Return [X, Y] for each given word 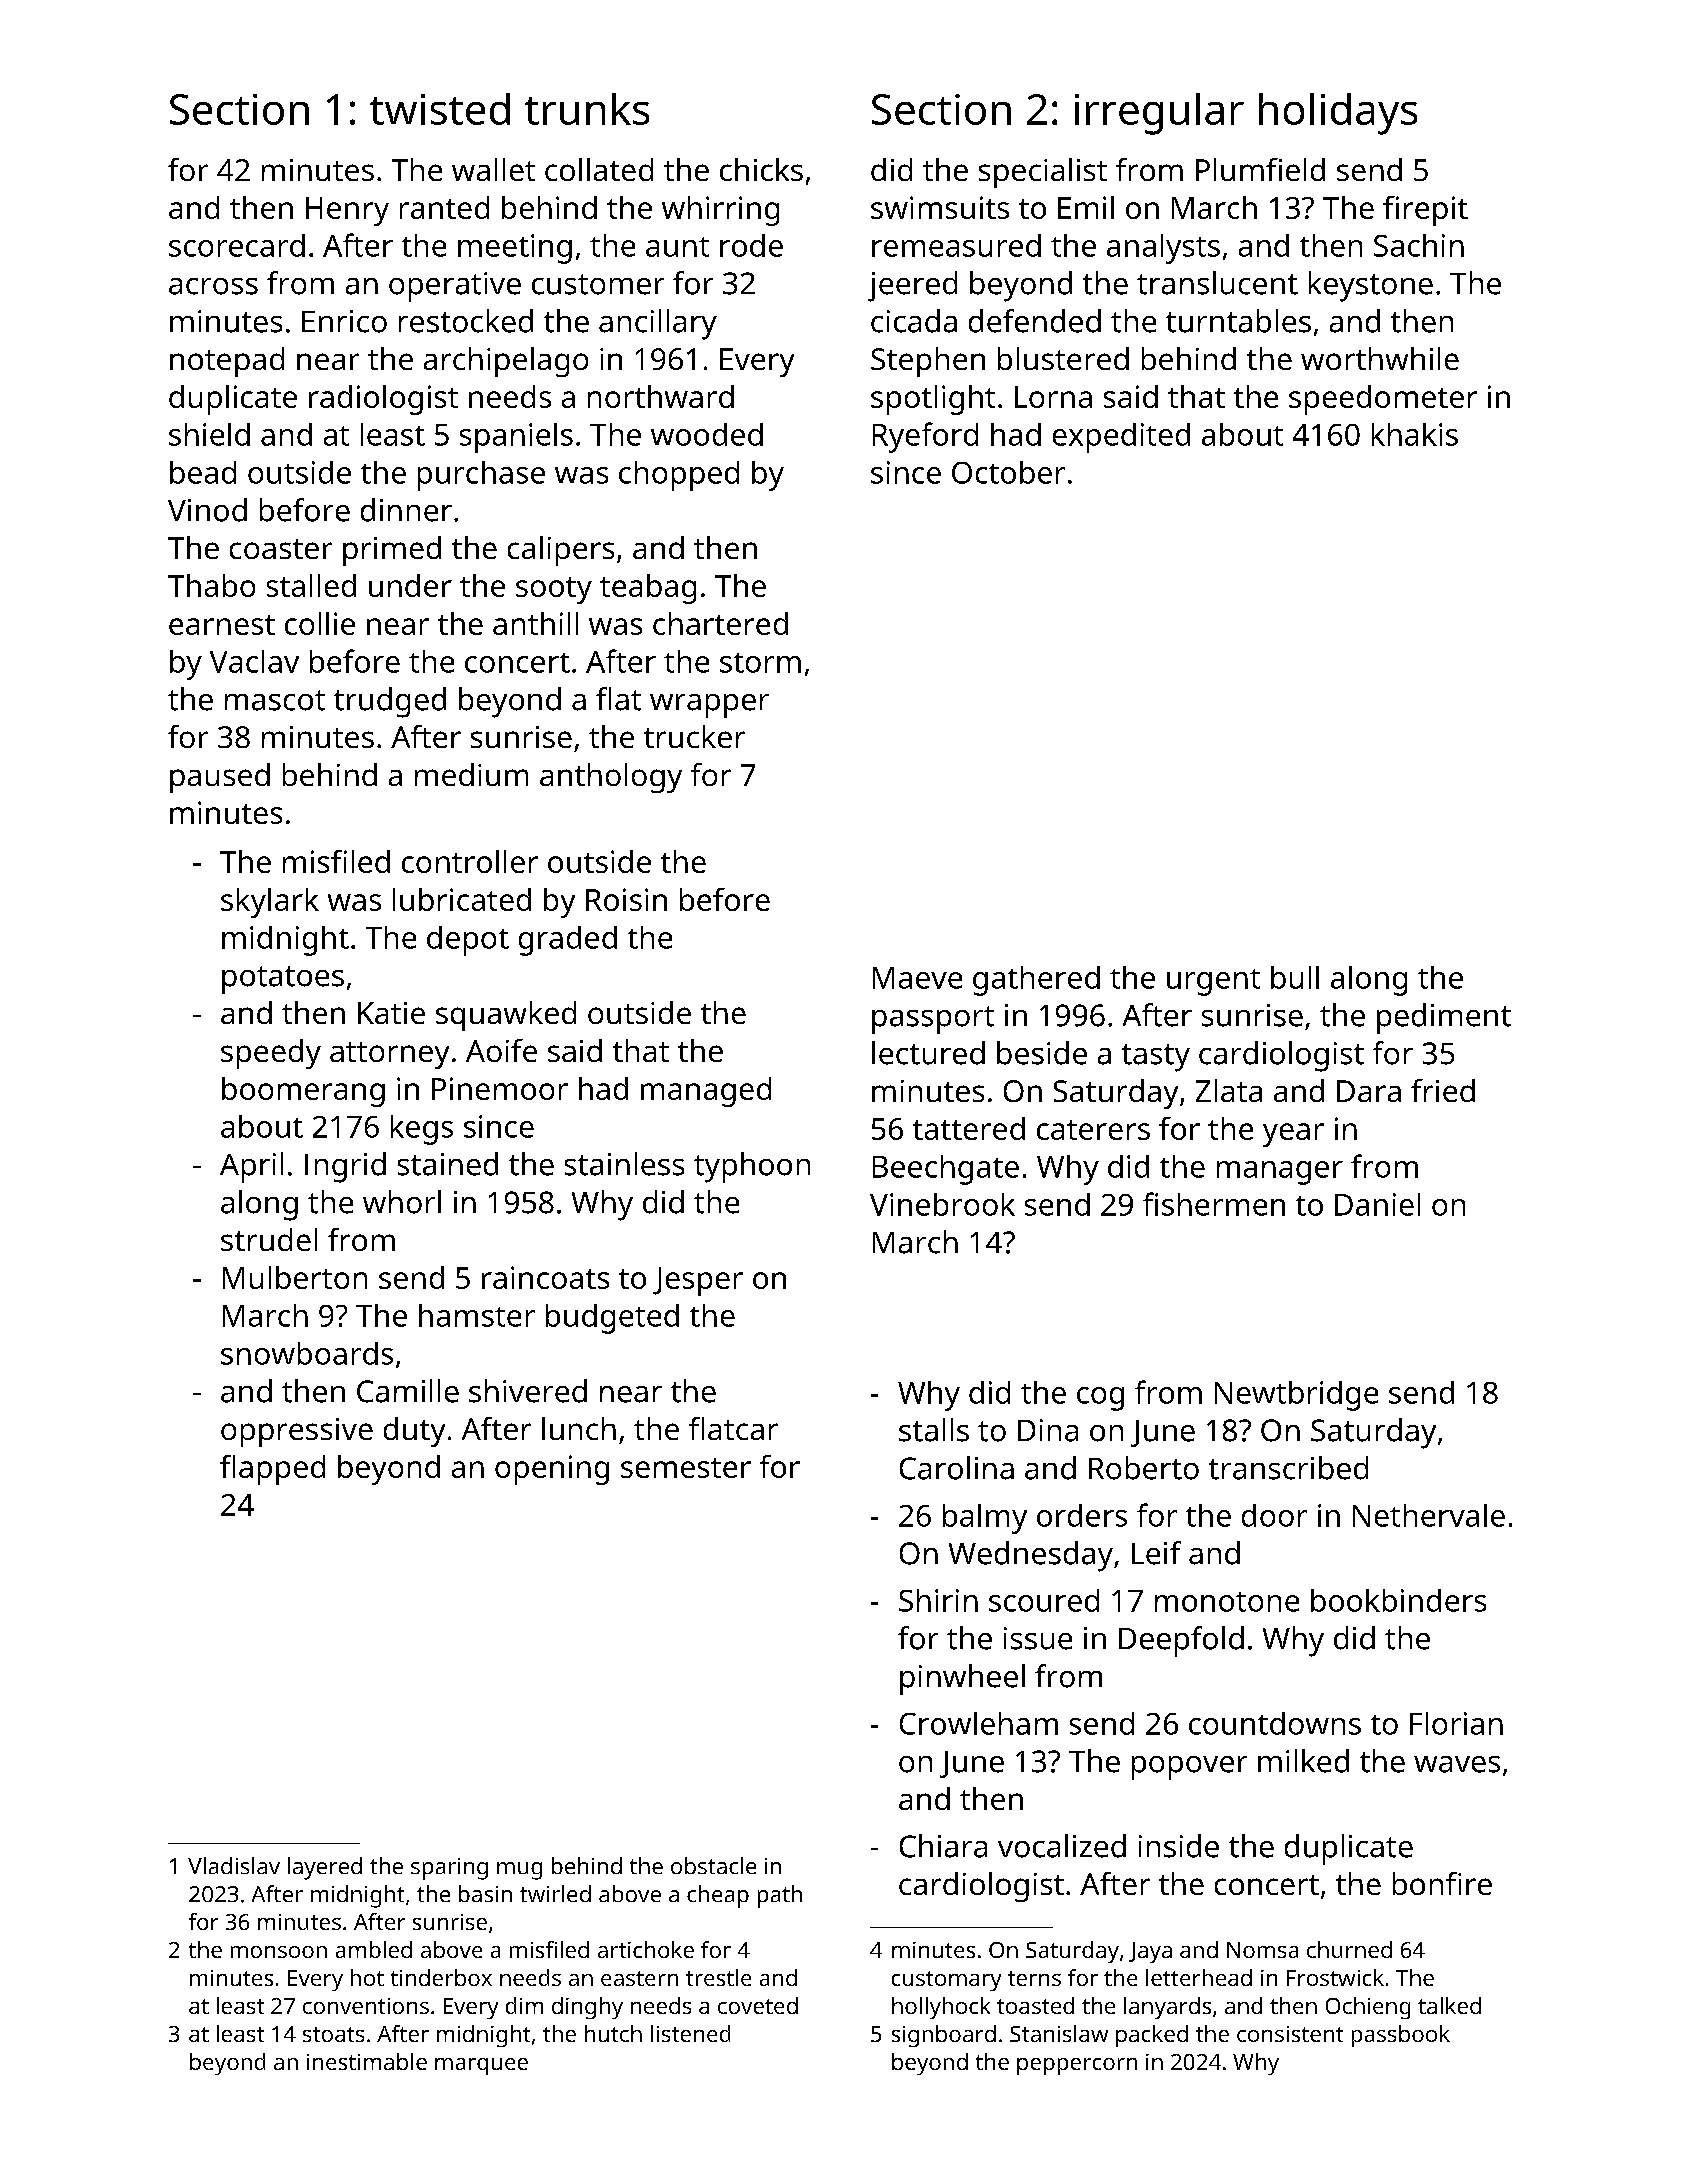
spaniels [516, 438]
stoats [333, 2034]
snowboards [307, 1353]
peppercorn [1077, 2066]
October [1008, 472]
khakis [1415, 434]
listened [690, 2033]
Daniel [1377, 1204]
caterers [1093, 1130]
